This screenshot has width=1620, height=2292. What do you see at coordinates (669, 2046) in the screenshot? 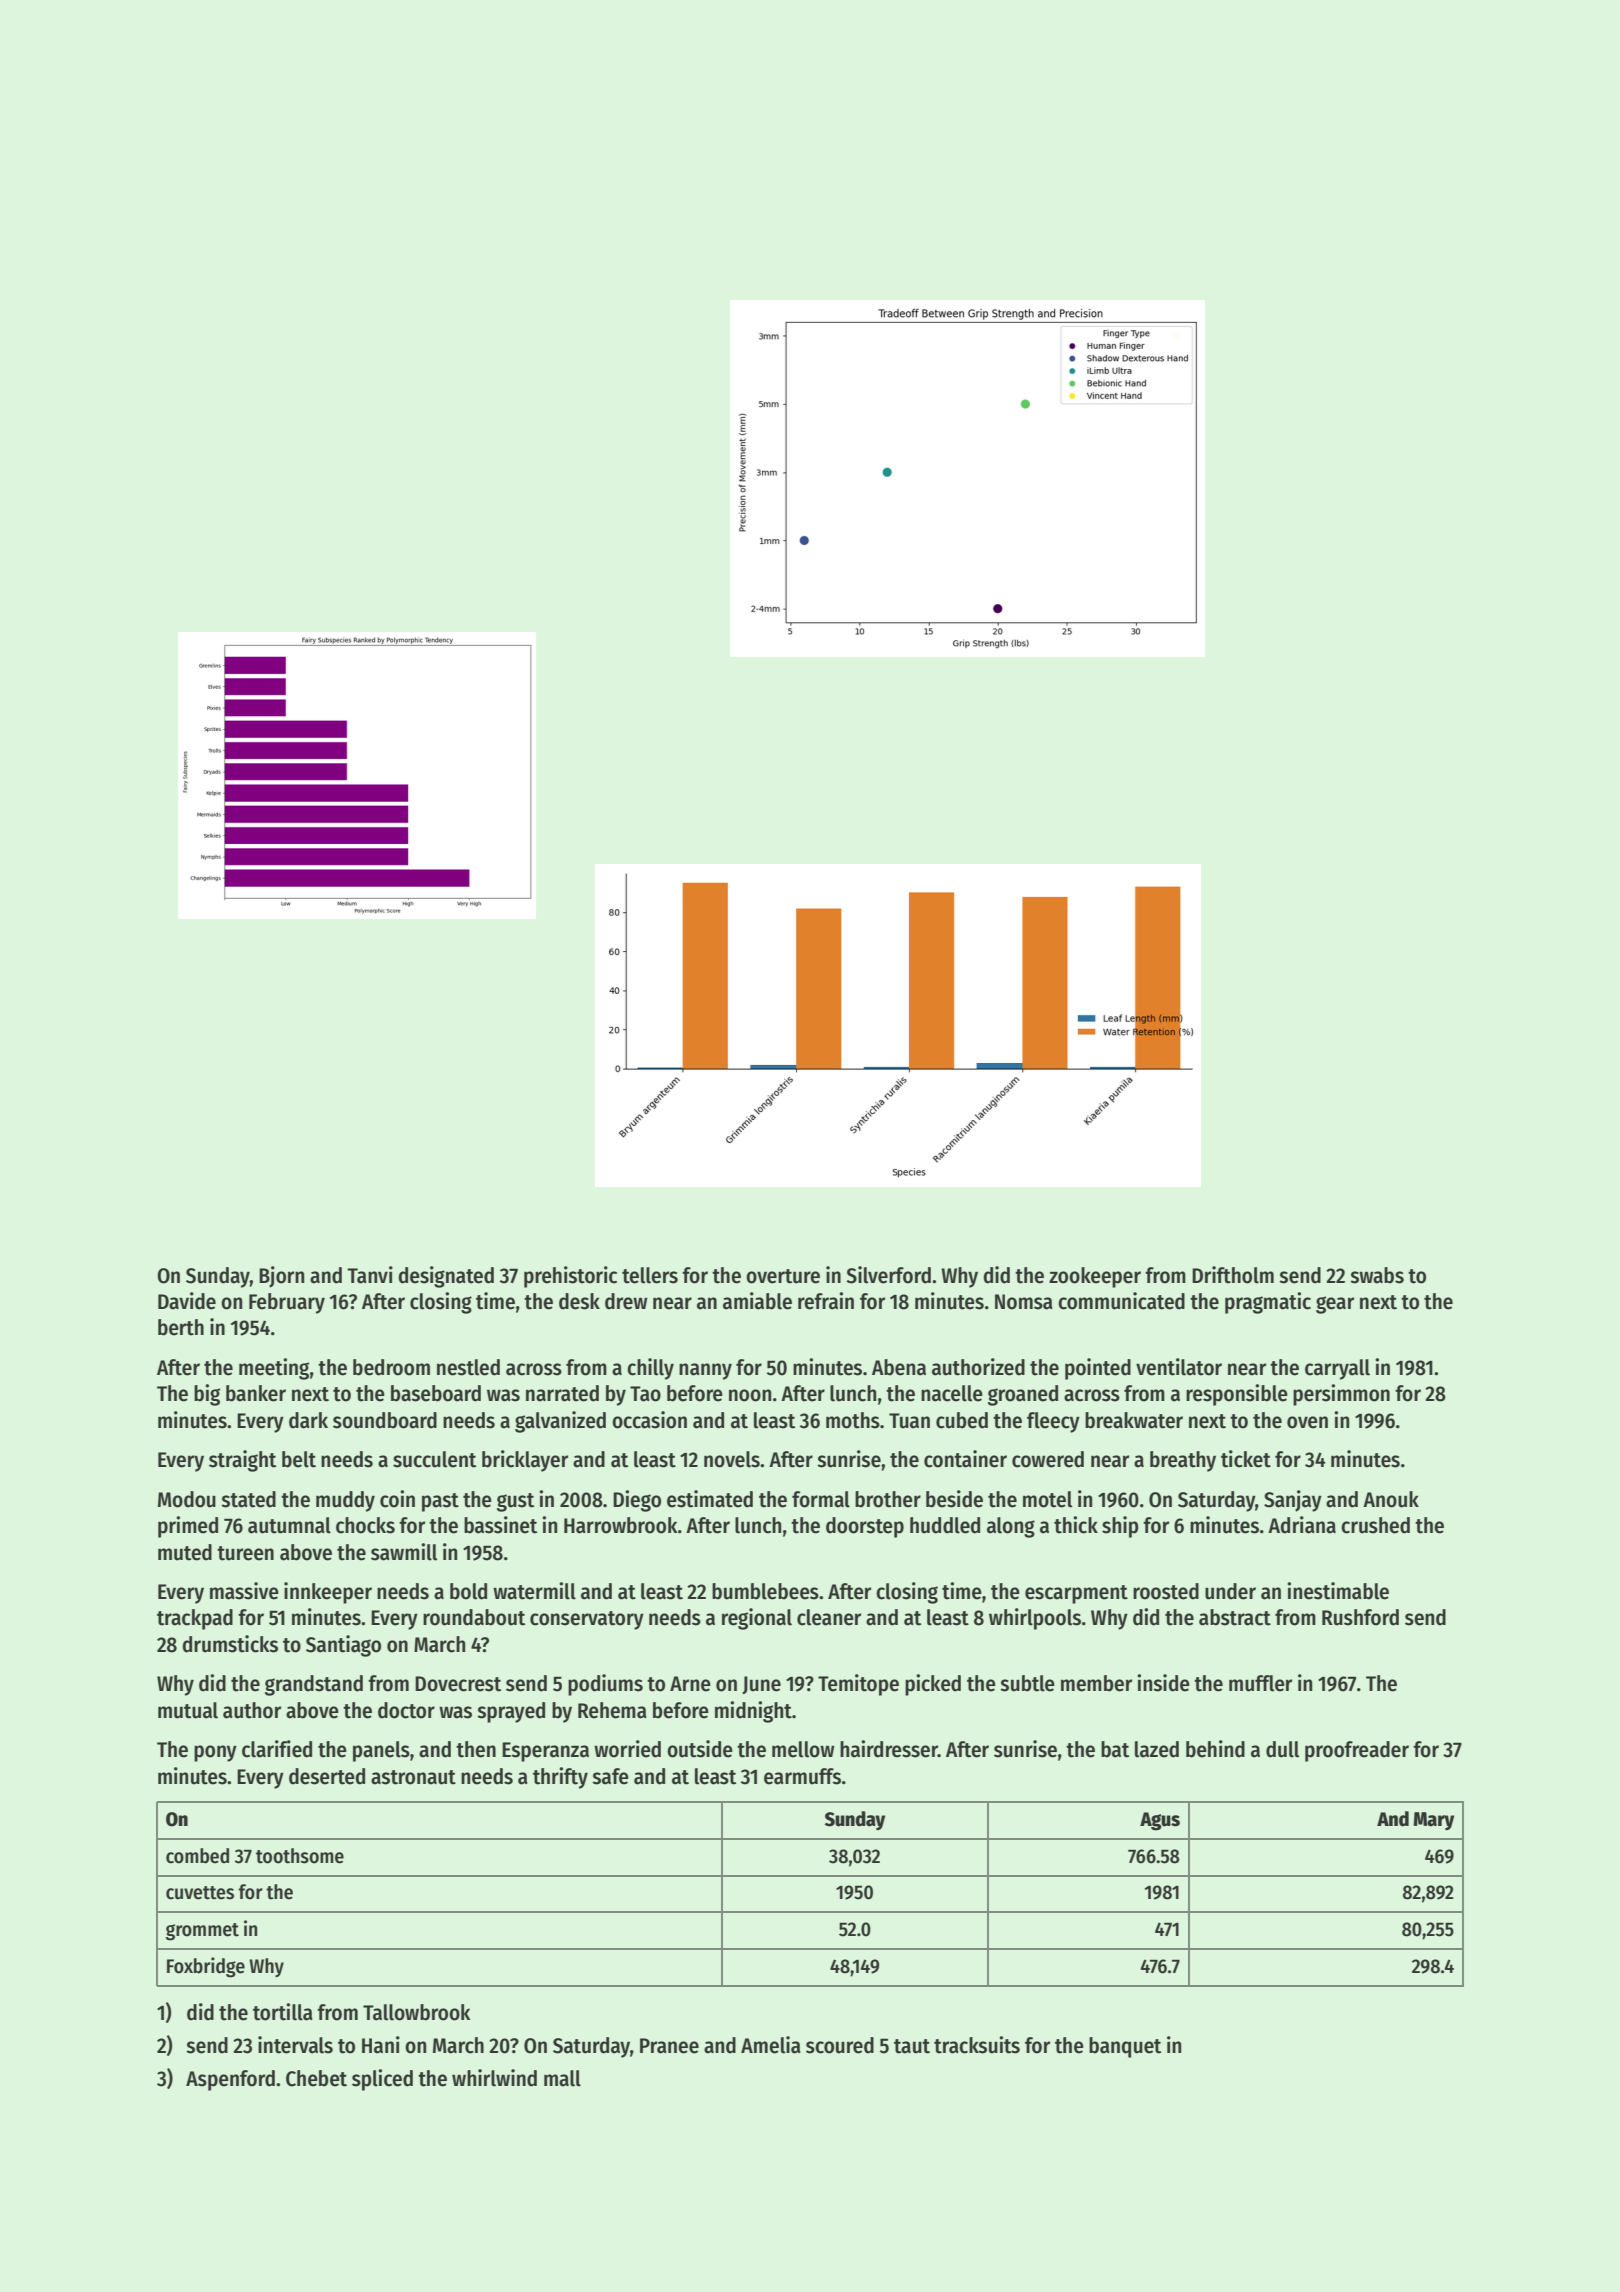
I see `Pranee` at bounding box center [669, 2046].
